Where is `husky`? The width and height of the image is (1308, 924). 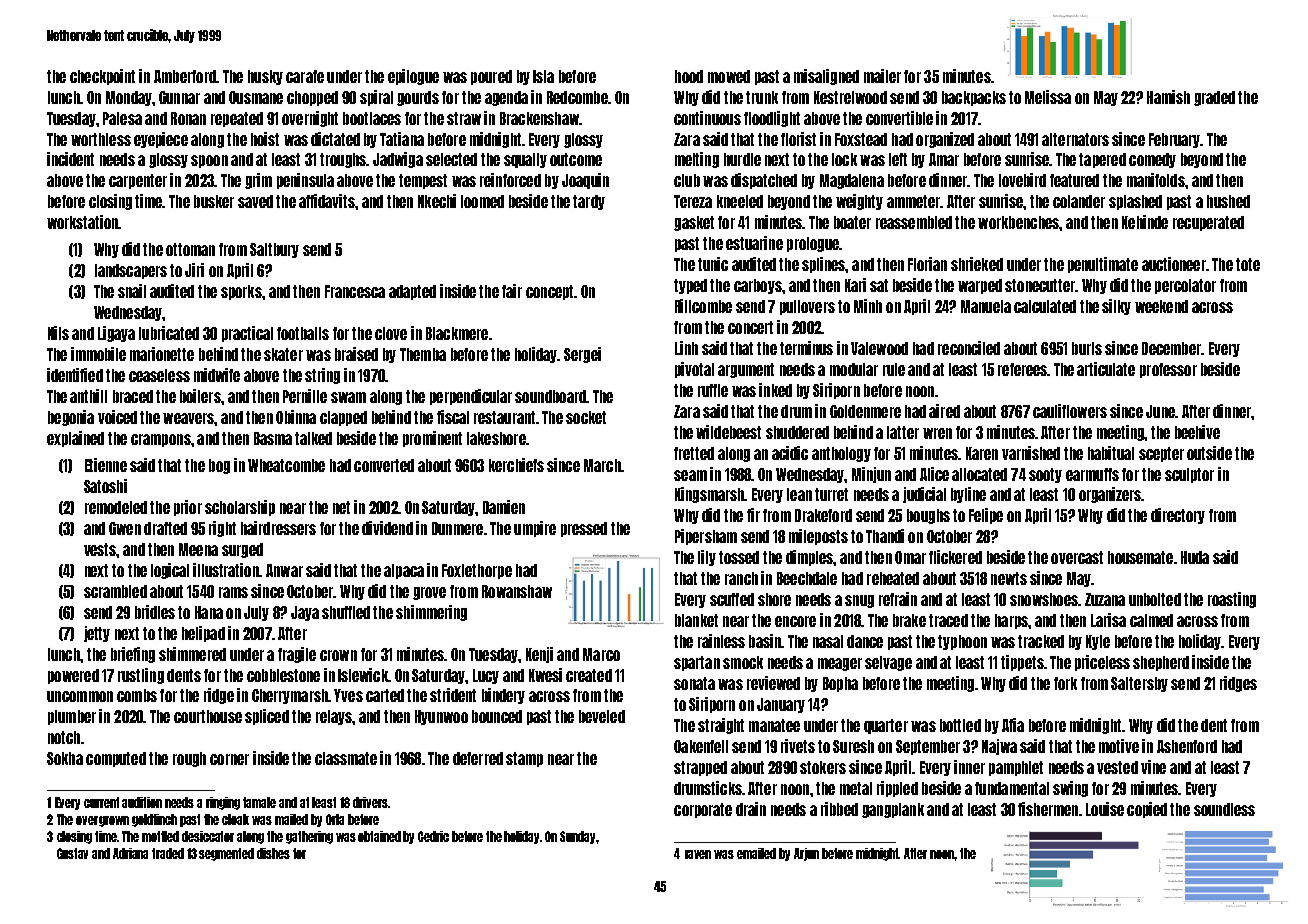
husky is located at coordinates (265, 77).
